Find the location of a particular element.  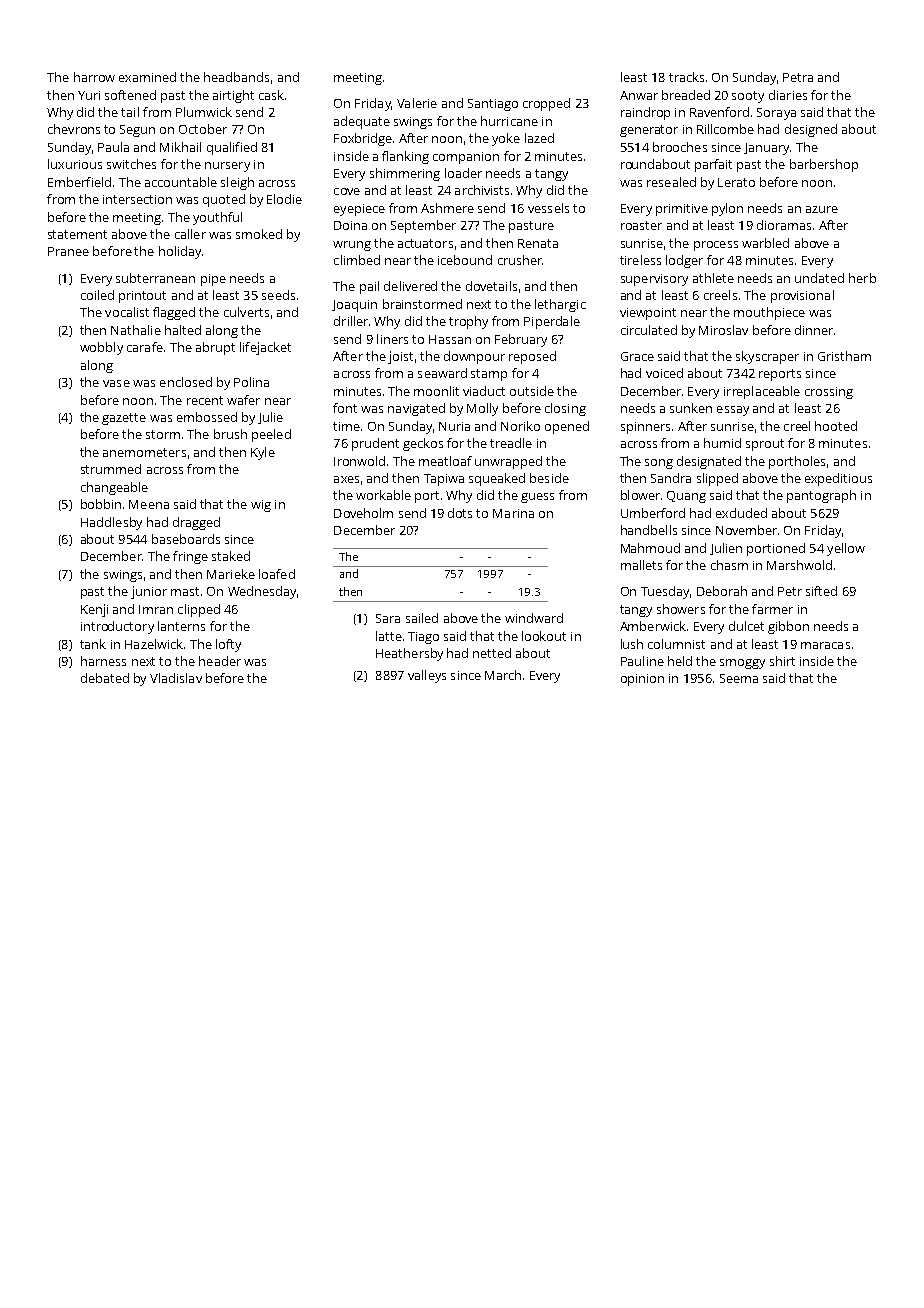

Marshwold is located at coordinates (799, 565).
